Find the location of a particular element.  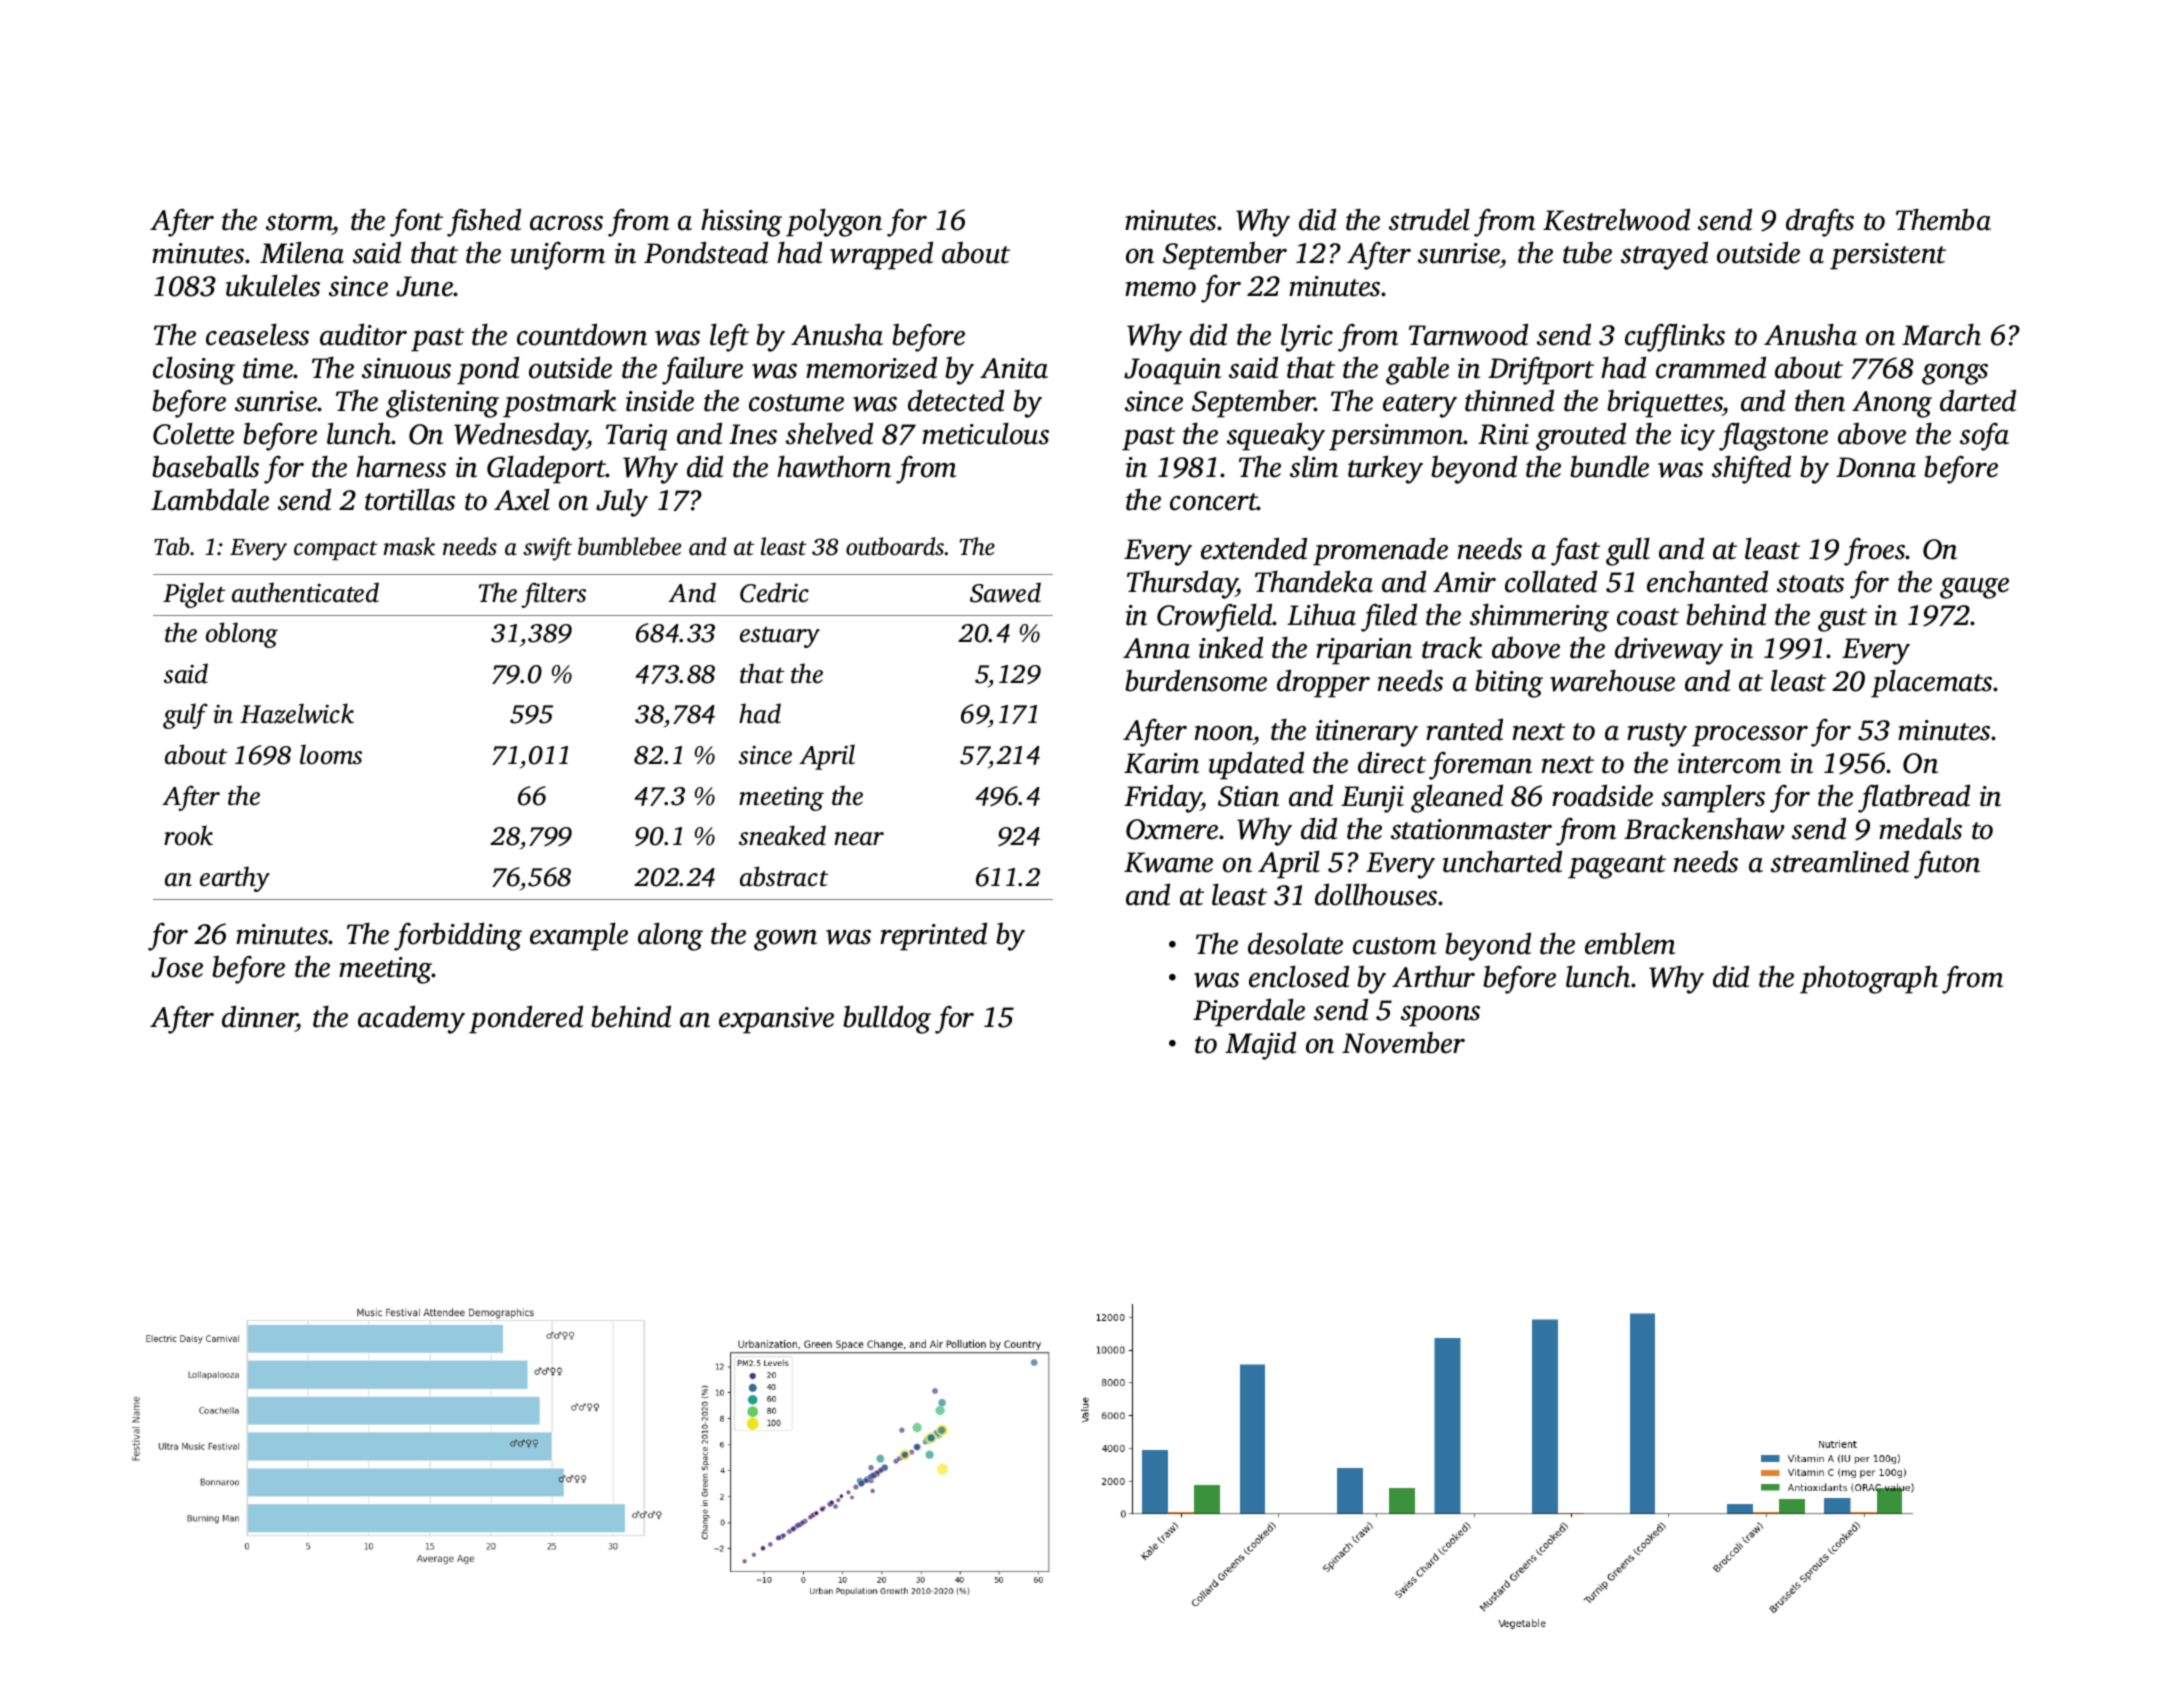

darted is located at coordinates (1978, 400).
